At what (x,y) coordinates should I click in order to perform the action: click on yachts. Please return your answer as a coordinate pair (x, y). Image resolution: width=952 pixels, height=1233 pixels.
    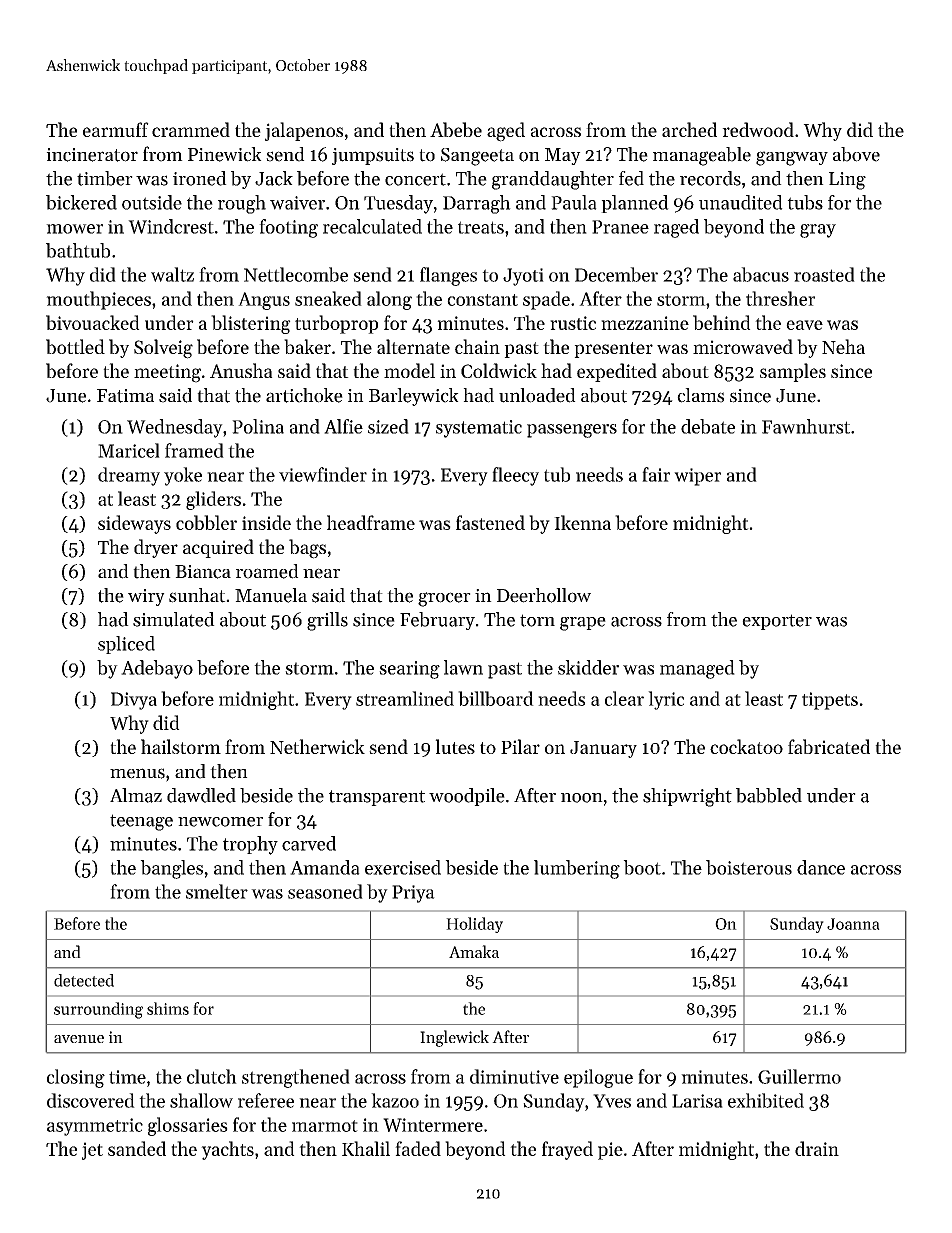
    Looking at the image, I should click on (227, 1150).
